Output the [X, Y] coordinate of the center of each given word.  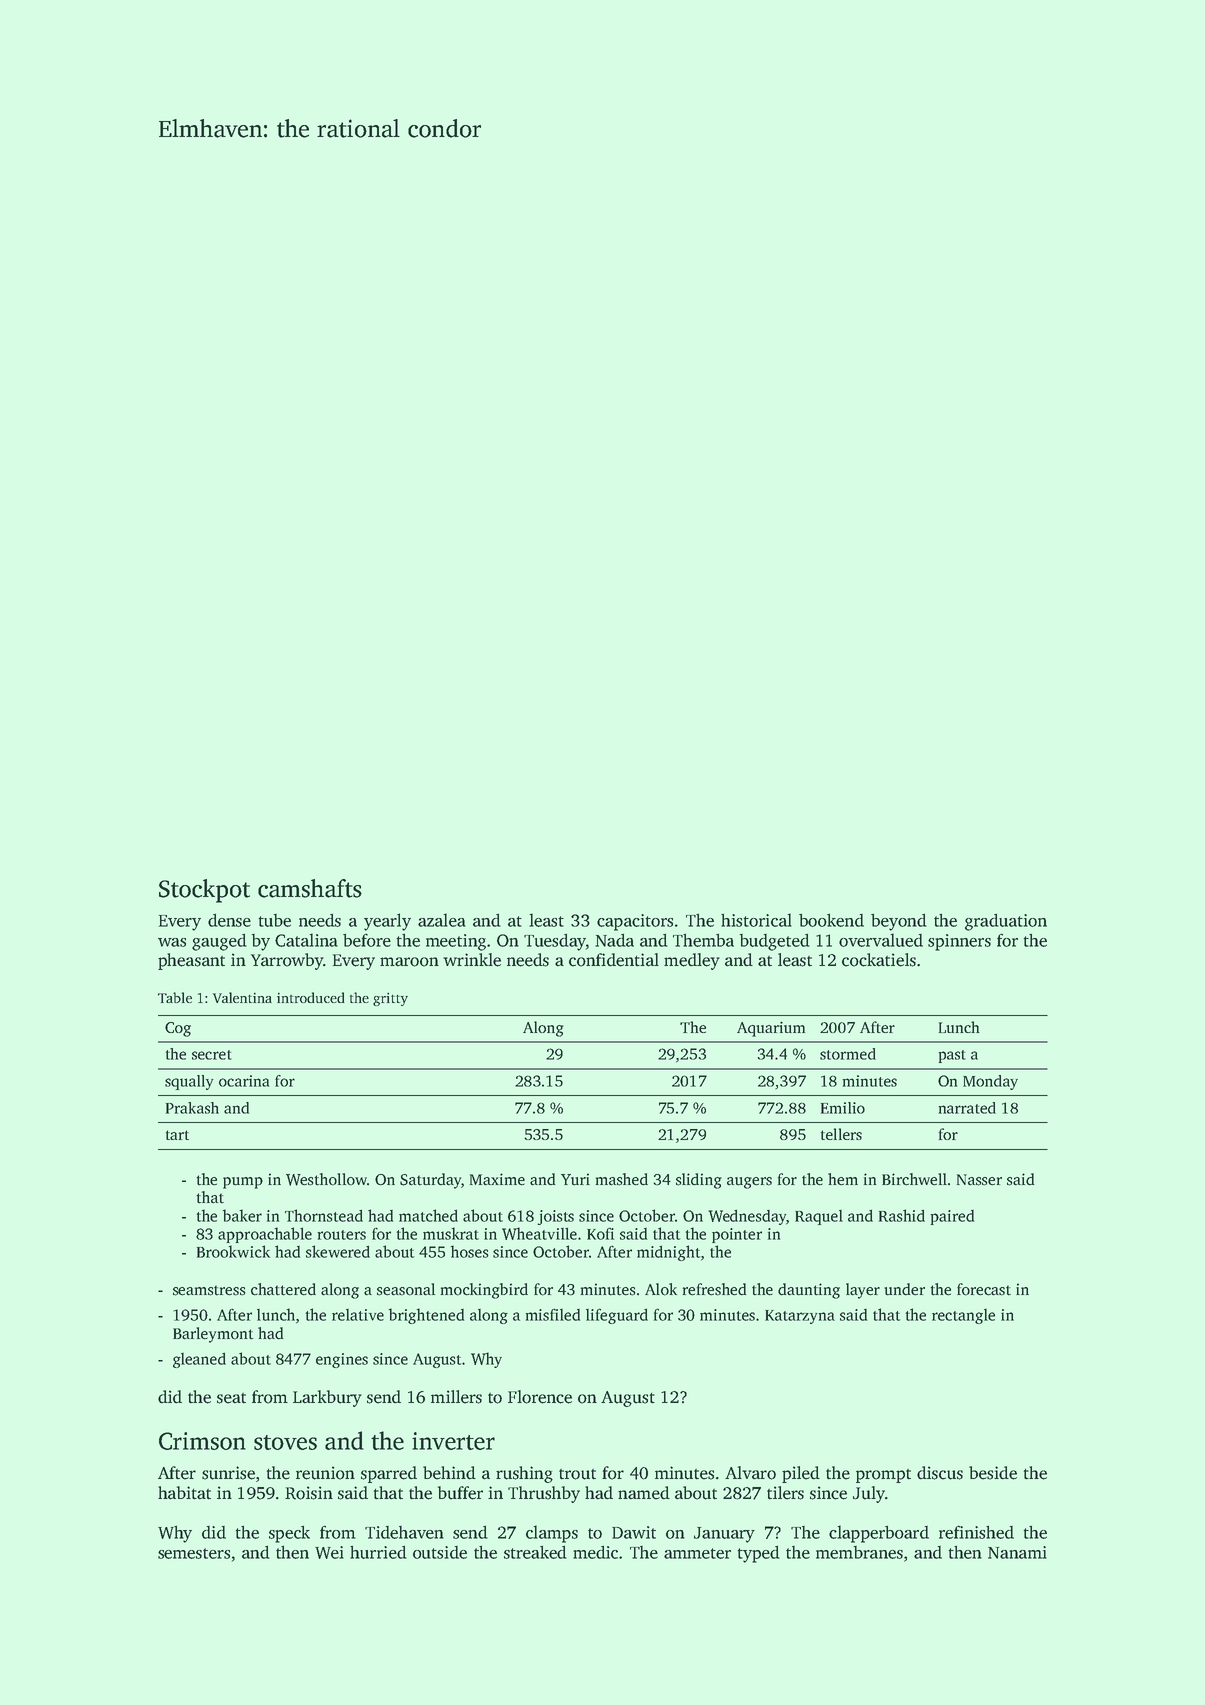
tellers [841, 1134]
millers [456, 1397]
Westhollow [326, 1179]
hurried [378, 1552]
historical [756, 920]
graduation [1006, 922]
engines [342, 1360]
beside [993, 1473]
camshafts [310, 888]
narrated [967, 1108]
